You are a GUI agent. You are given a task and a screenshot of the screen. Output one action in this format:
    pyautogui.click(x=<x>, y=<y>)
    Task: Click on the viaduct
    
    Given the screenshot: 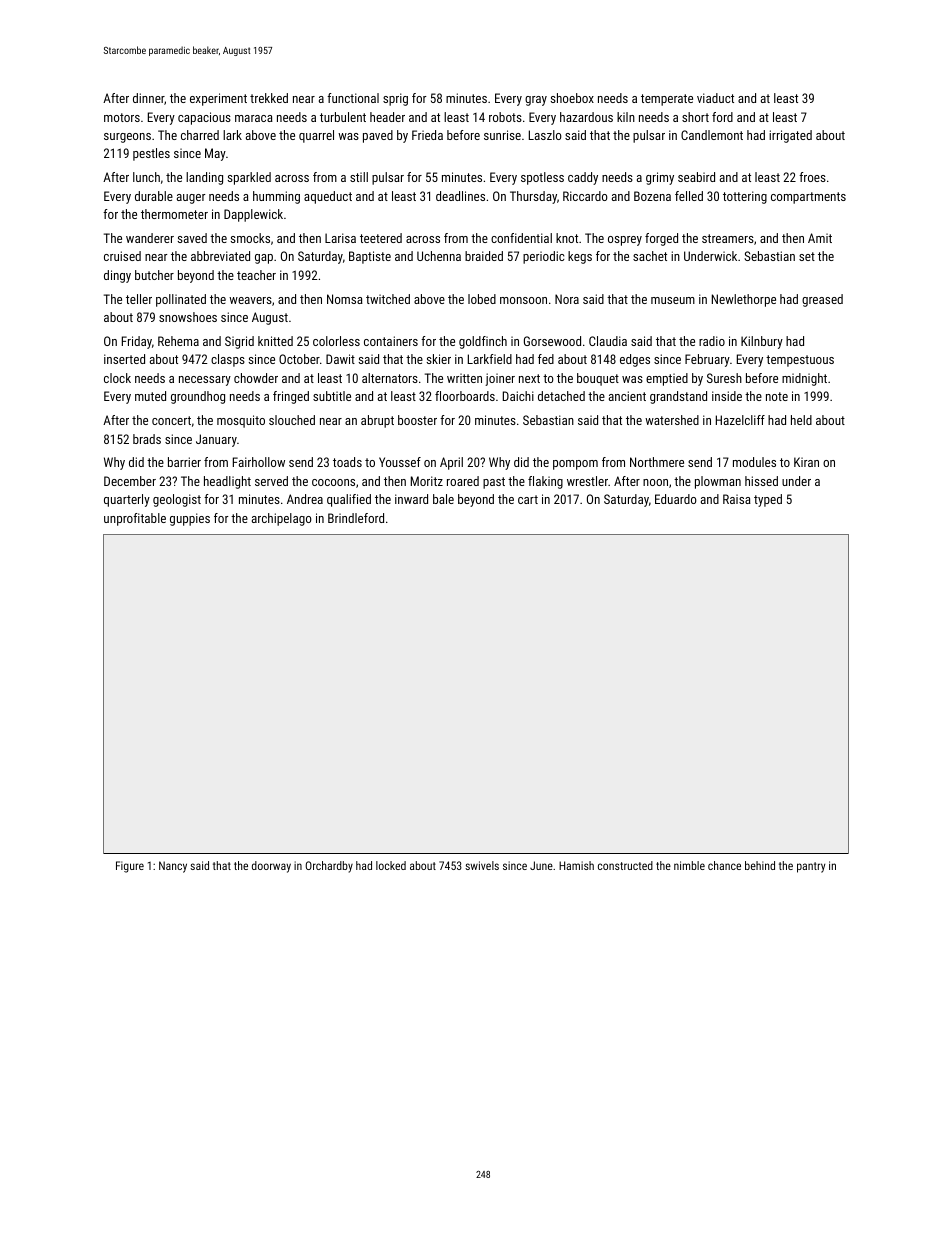 What is the action you would take?
    pyautogui.click(x=715, y=98)
